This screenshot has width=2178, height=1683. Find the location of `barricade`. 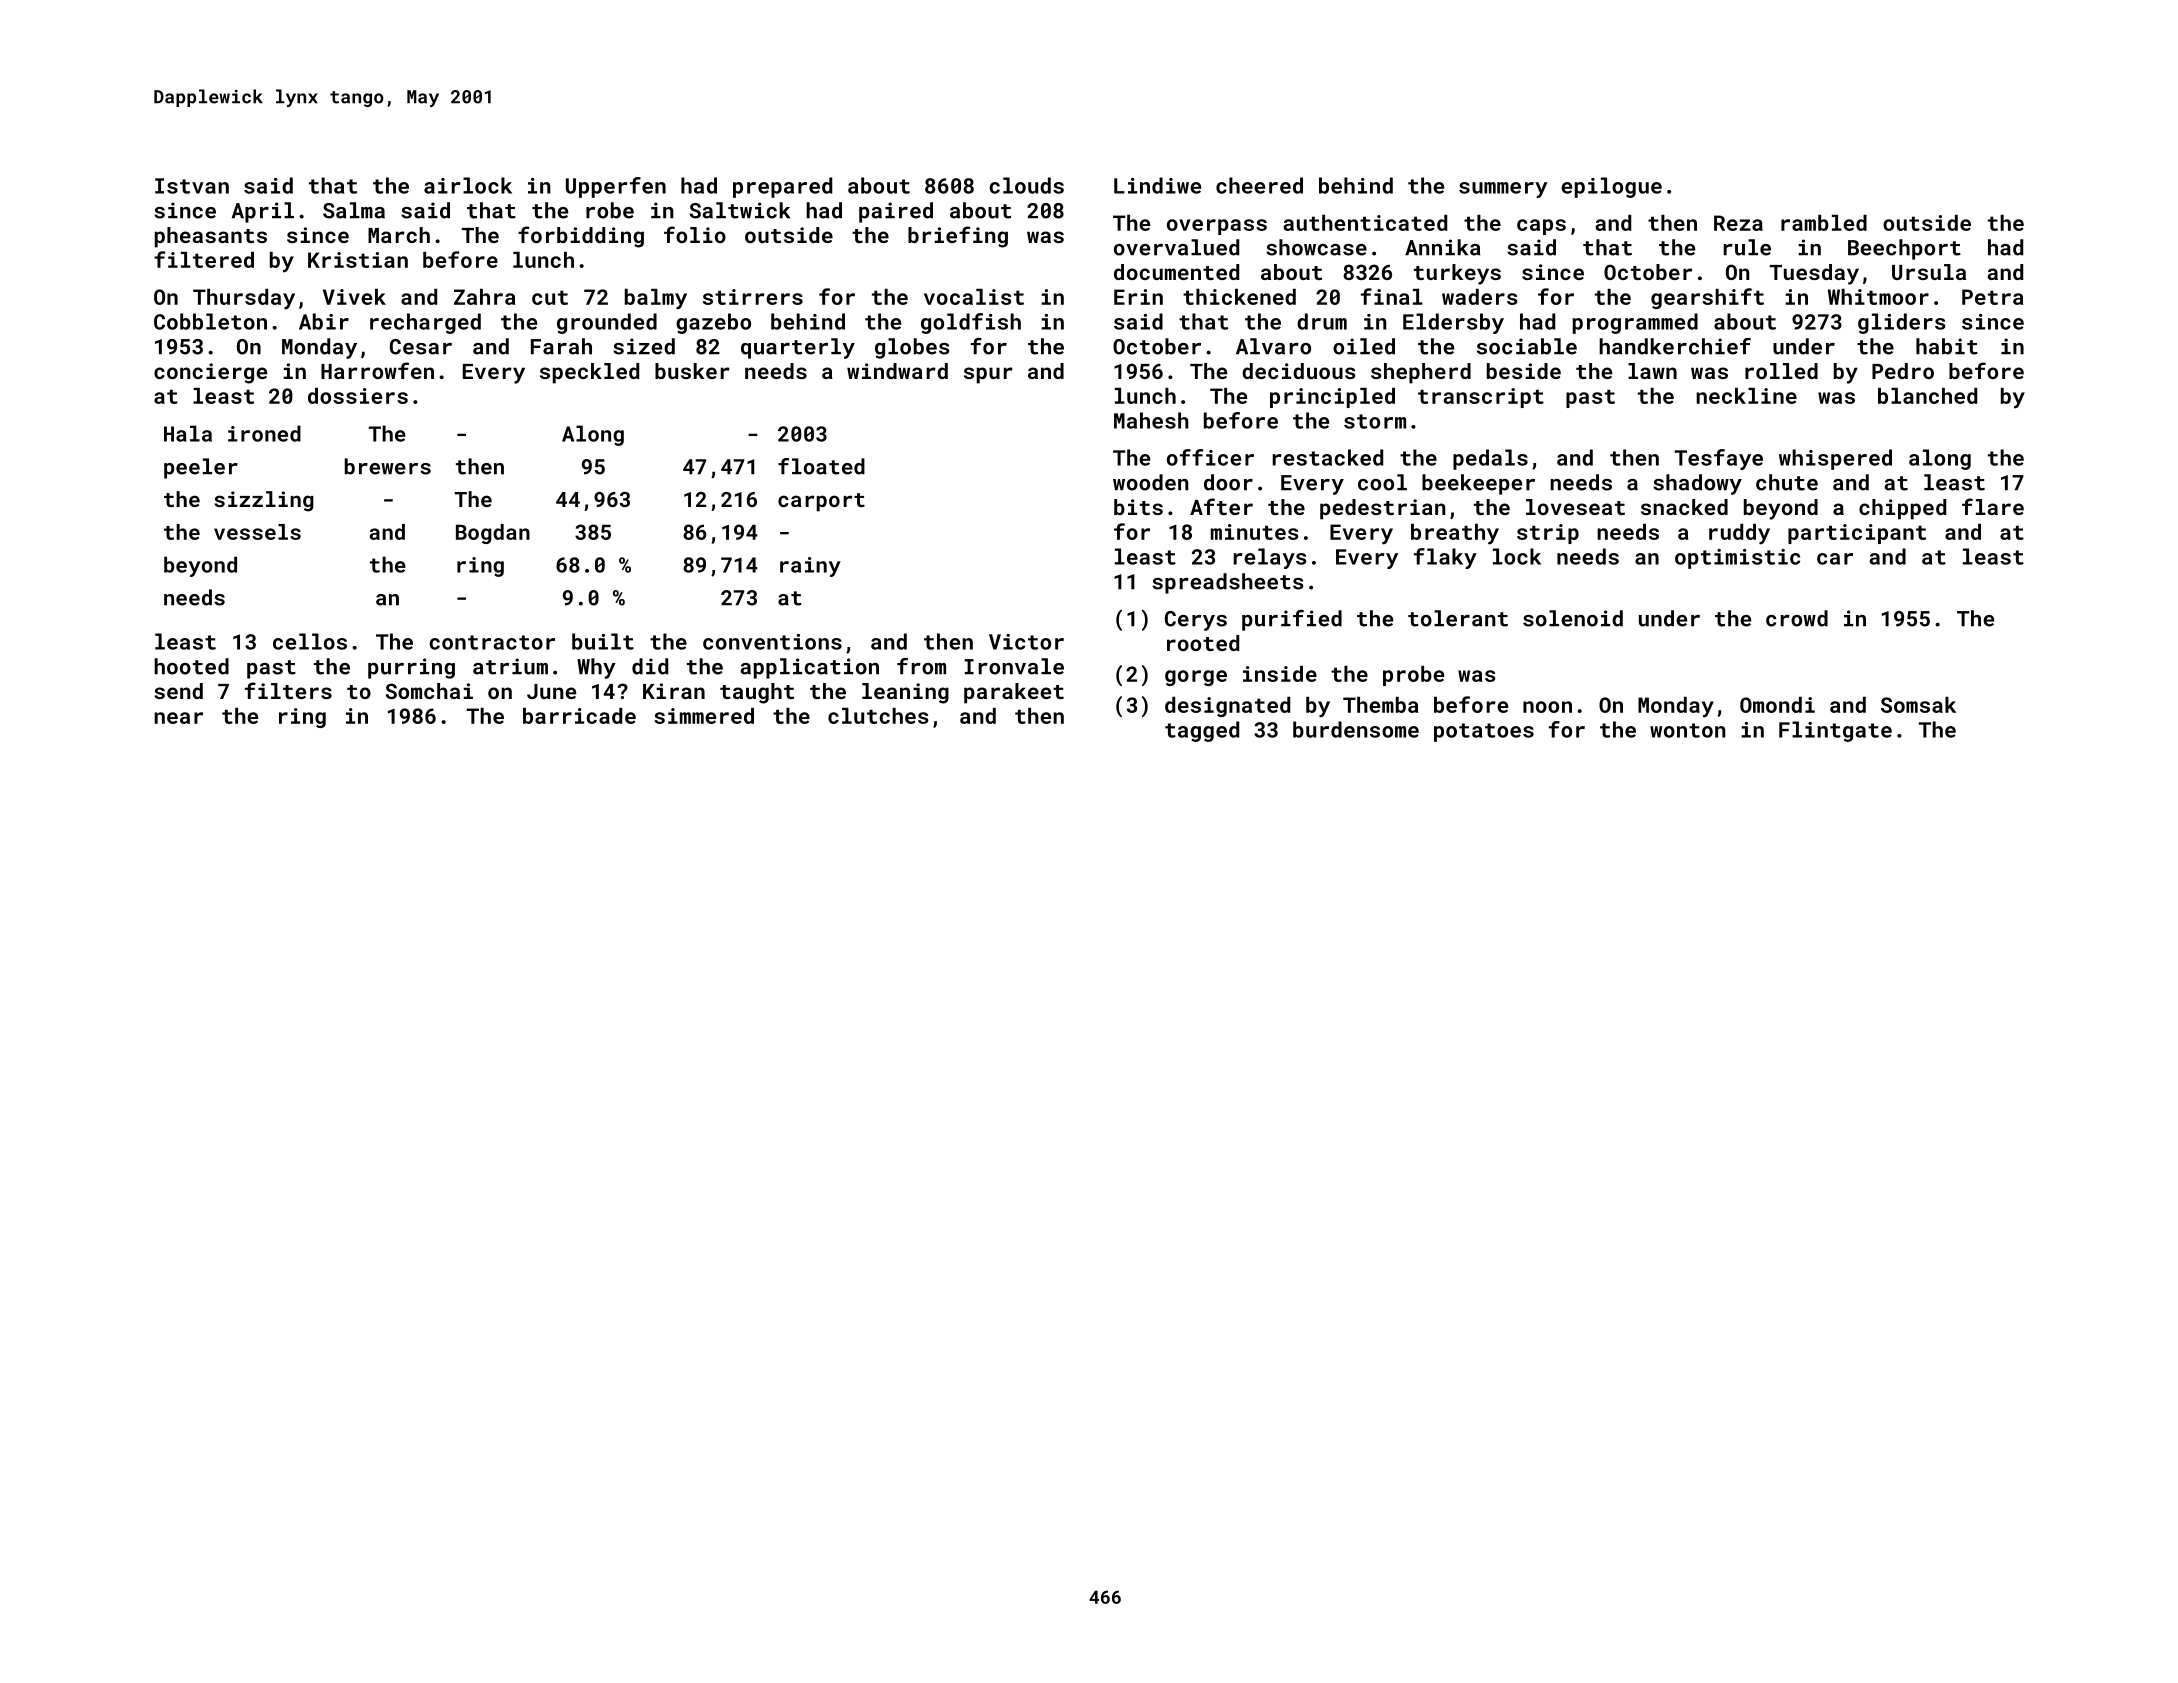

barricade is located at coordinates (579, 716).
